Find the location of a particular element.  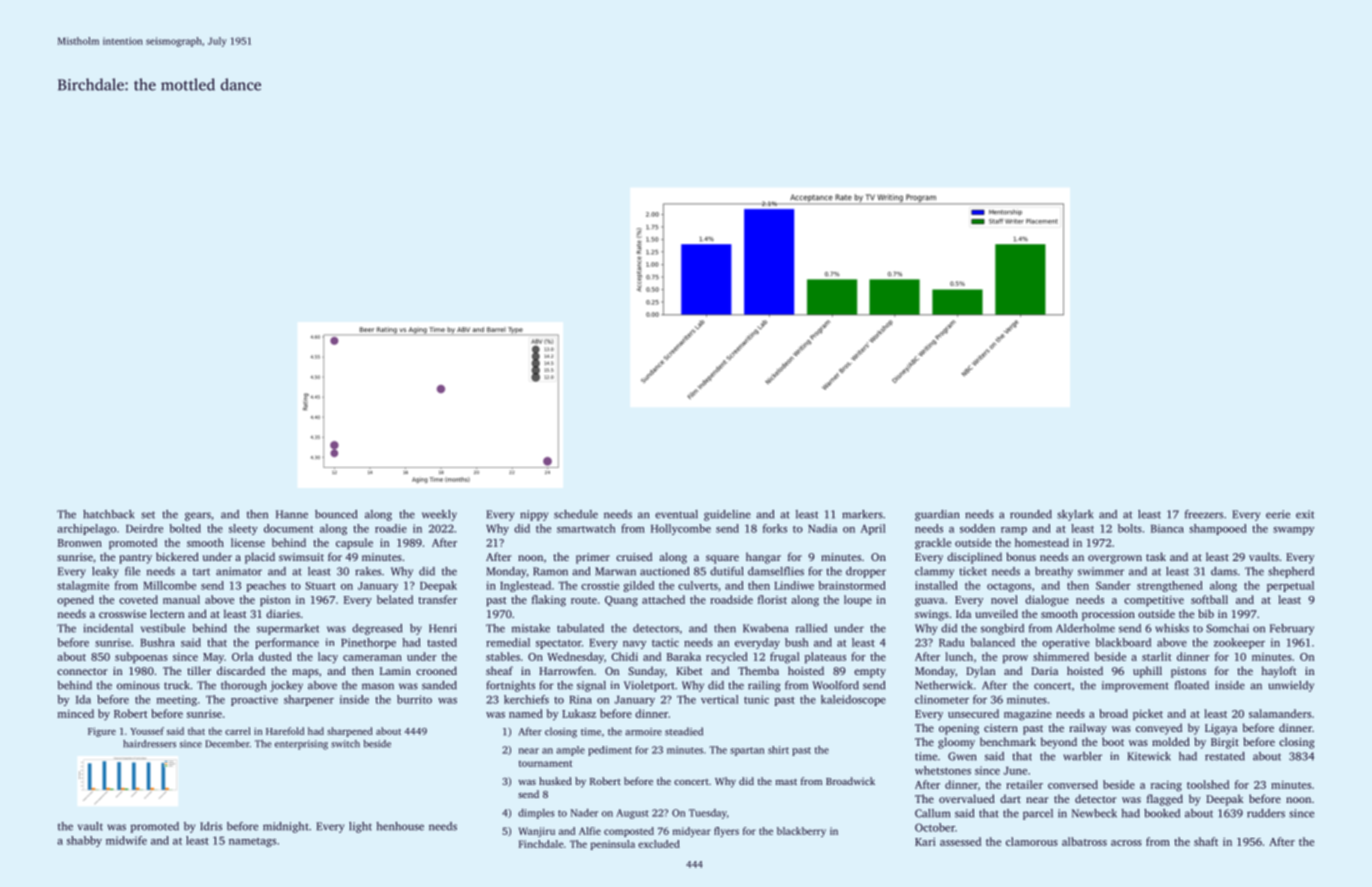

Callum is located at coordinates (932, 813).
